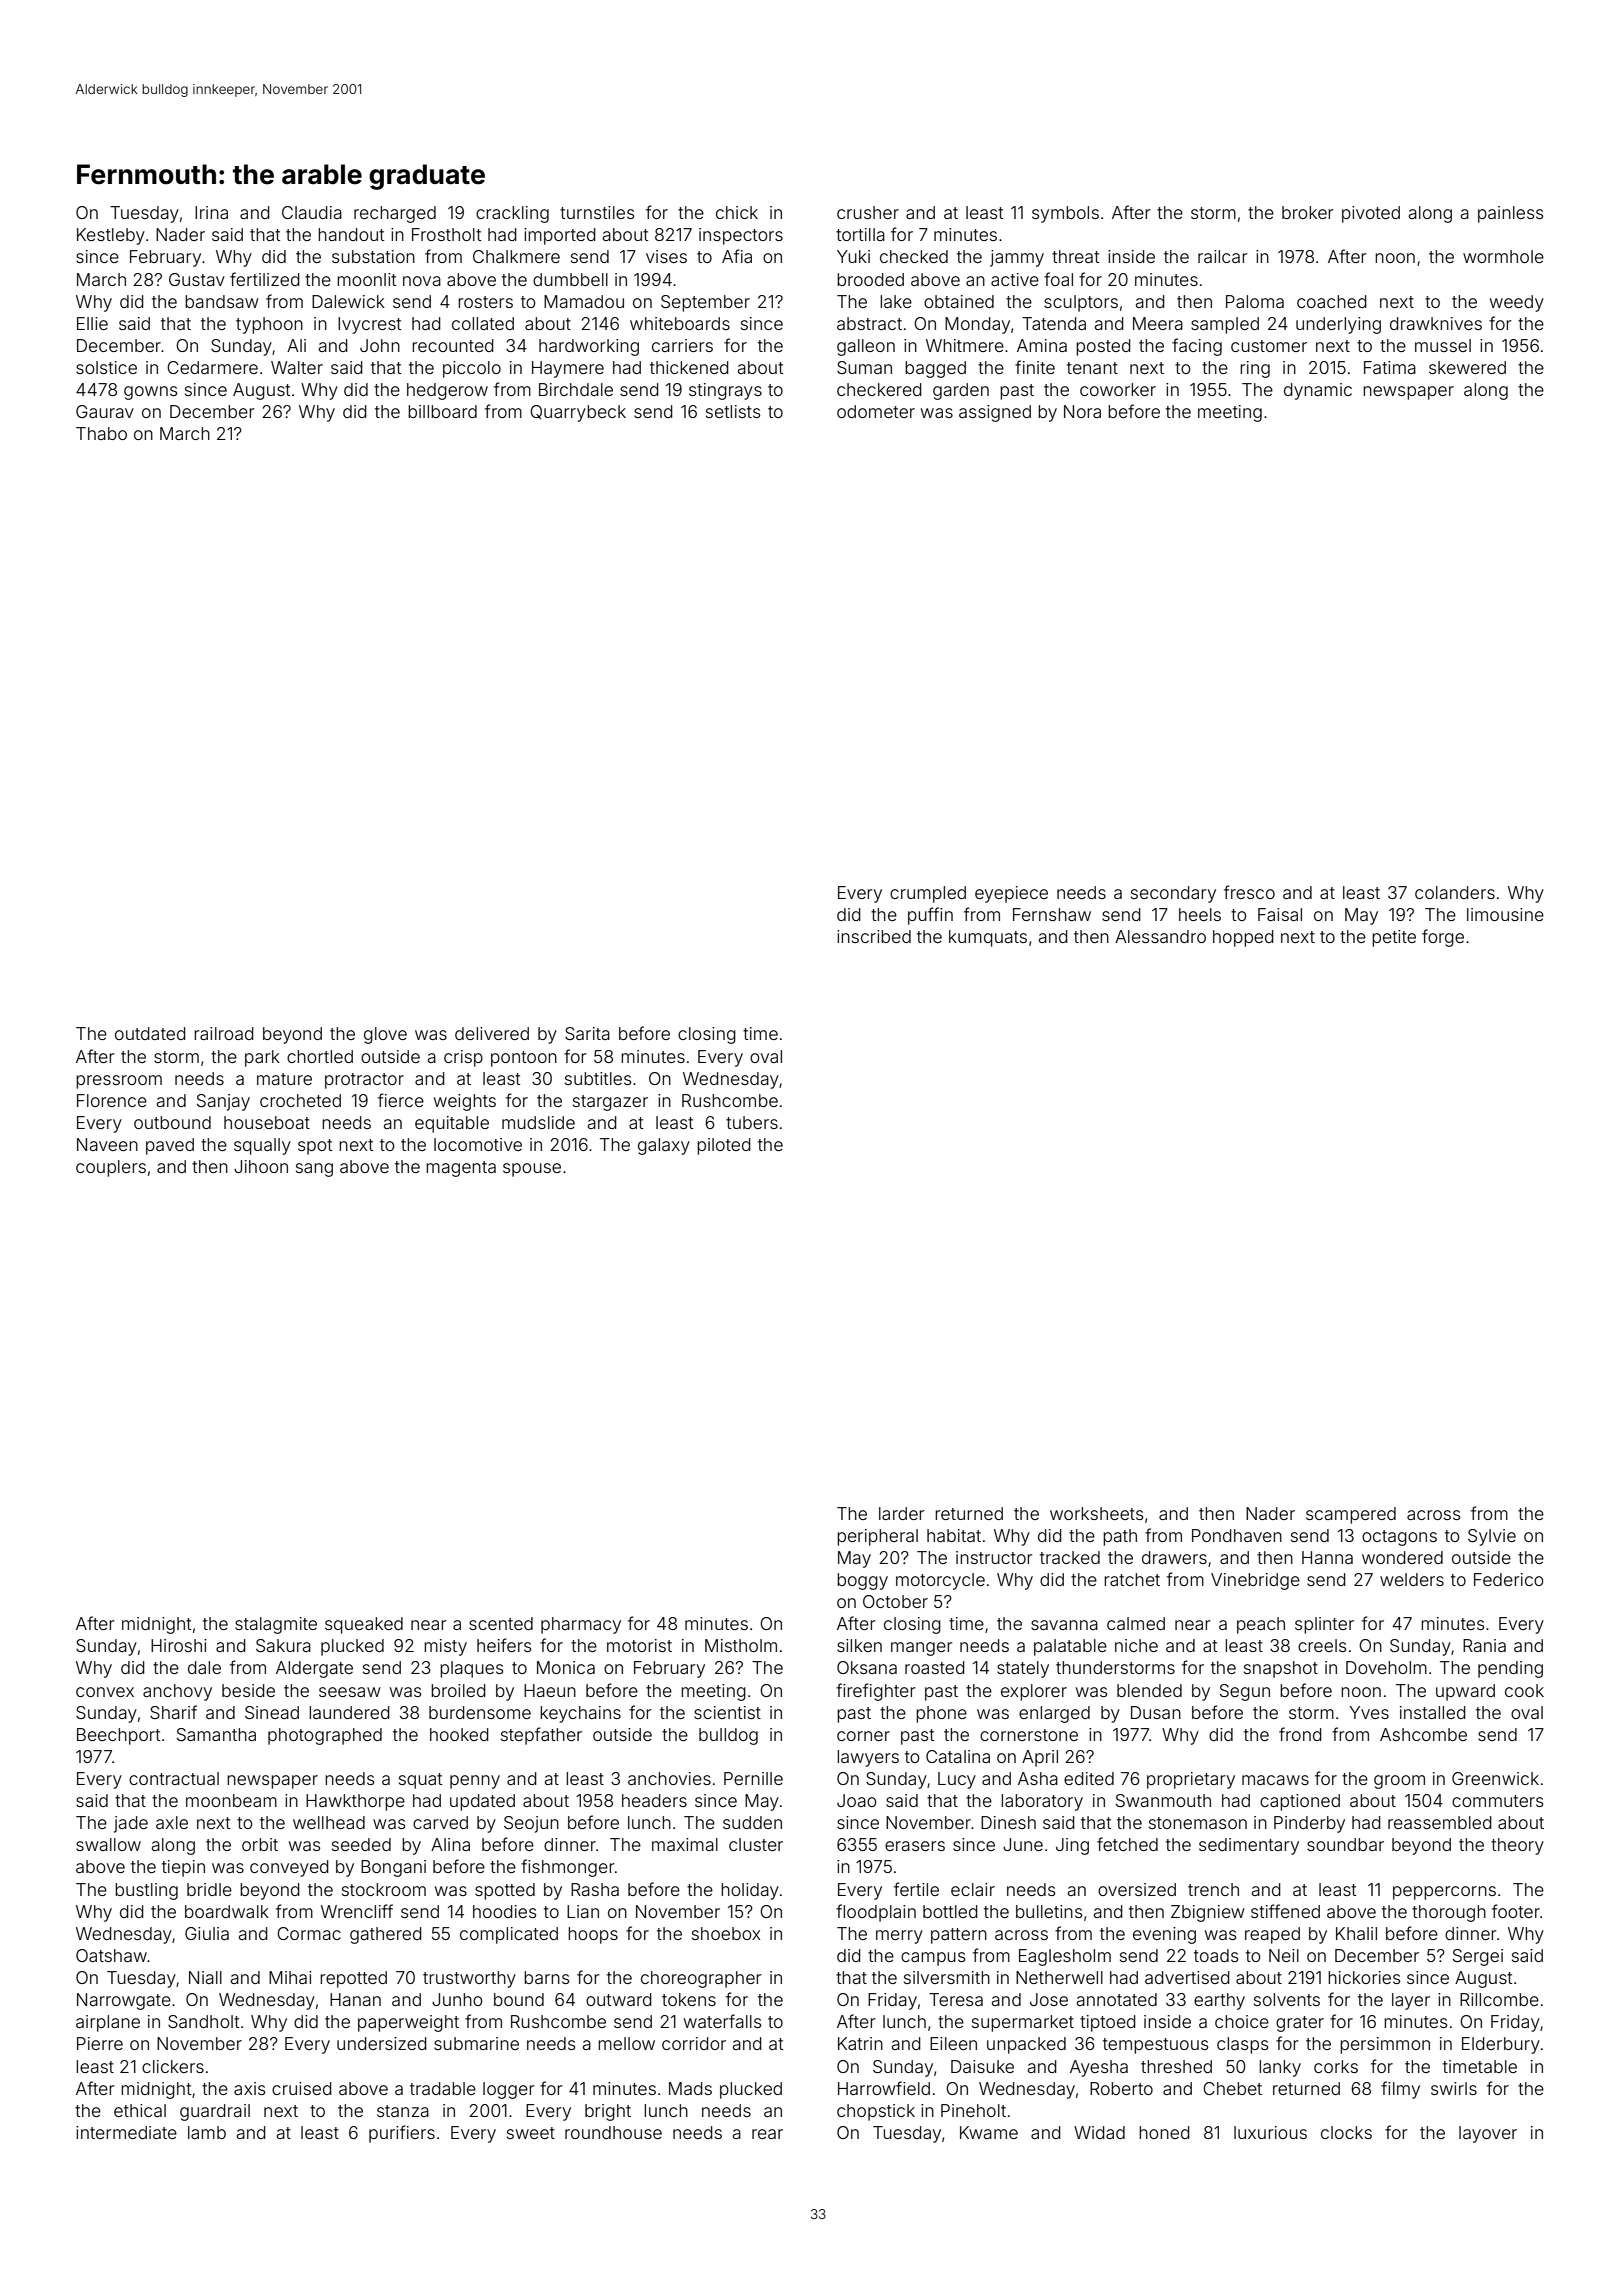  Describe the element at coordinates (174, 1778) in the screenshot. I see `contractual` at that location.
